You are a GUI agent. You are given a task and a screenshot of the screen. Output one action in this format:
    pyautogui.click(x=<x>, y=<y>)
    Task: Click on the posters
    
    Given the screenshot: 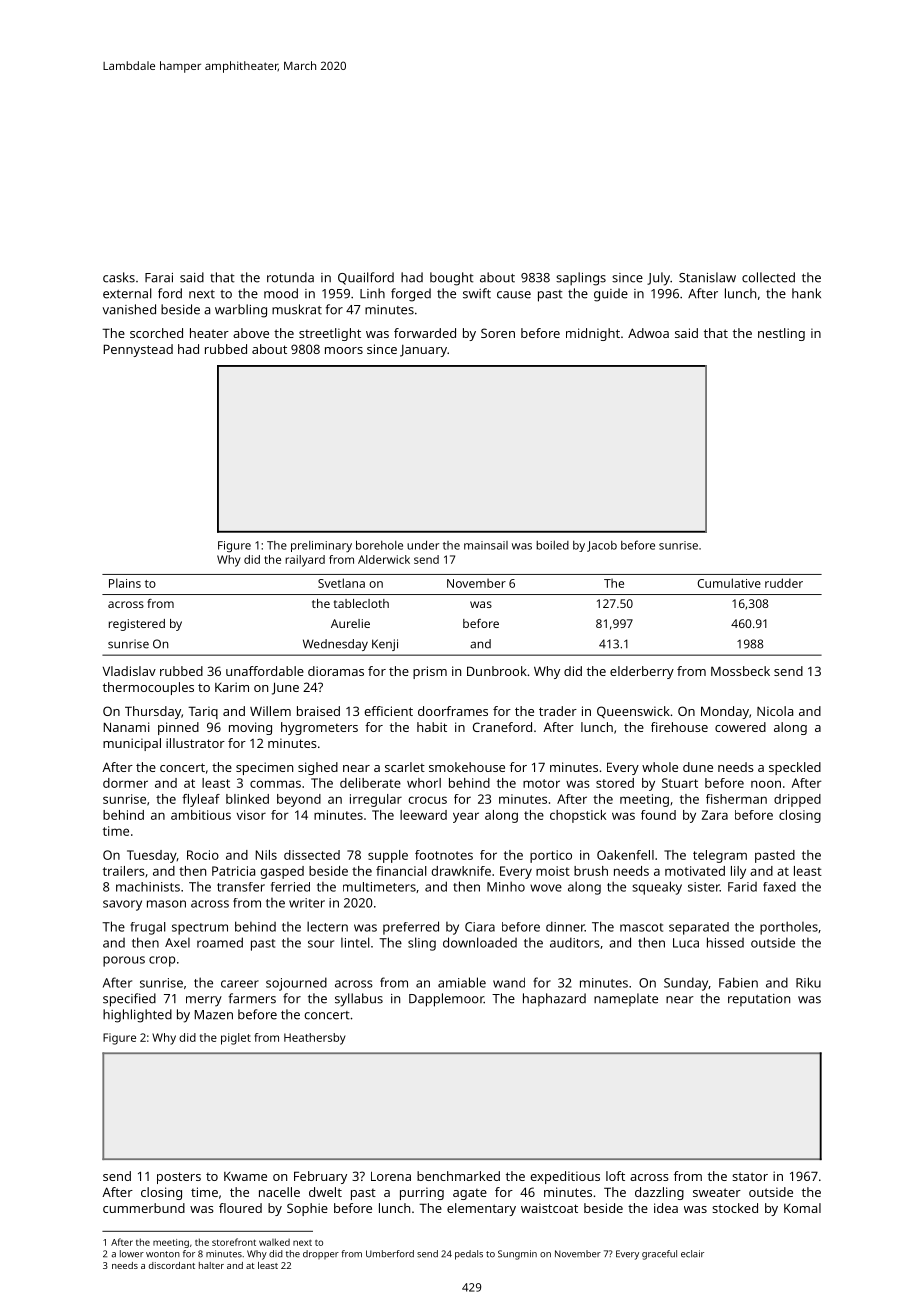 What is the action you would take?
    pyautogui.click(x=179, y=1178)
